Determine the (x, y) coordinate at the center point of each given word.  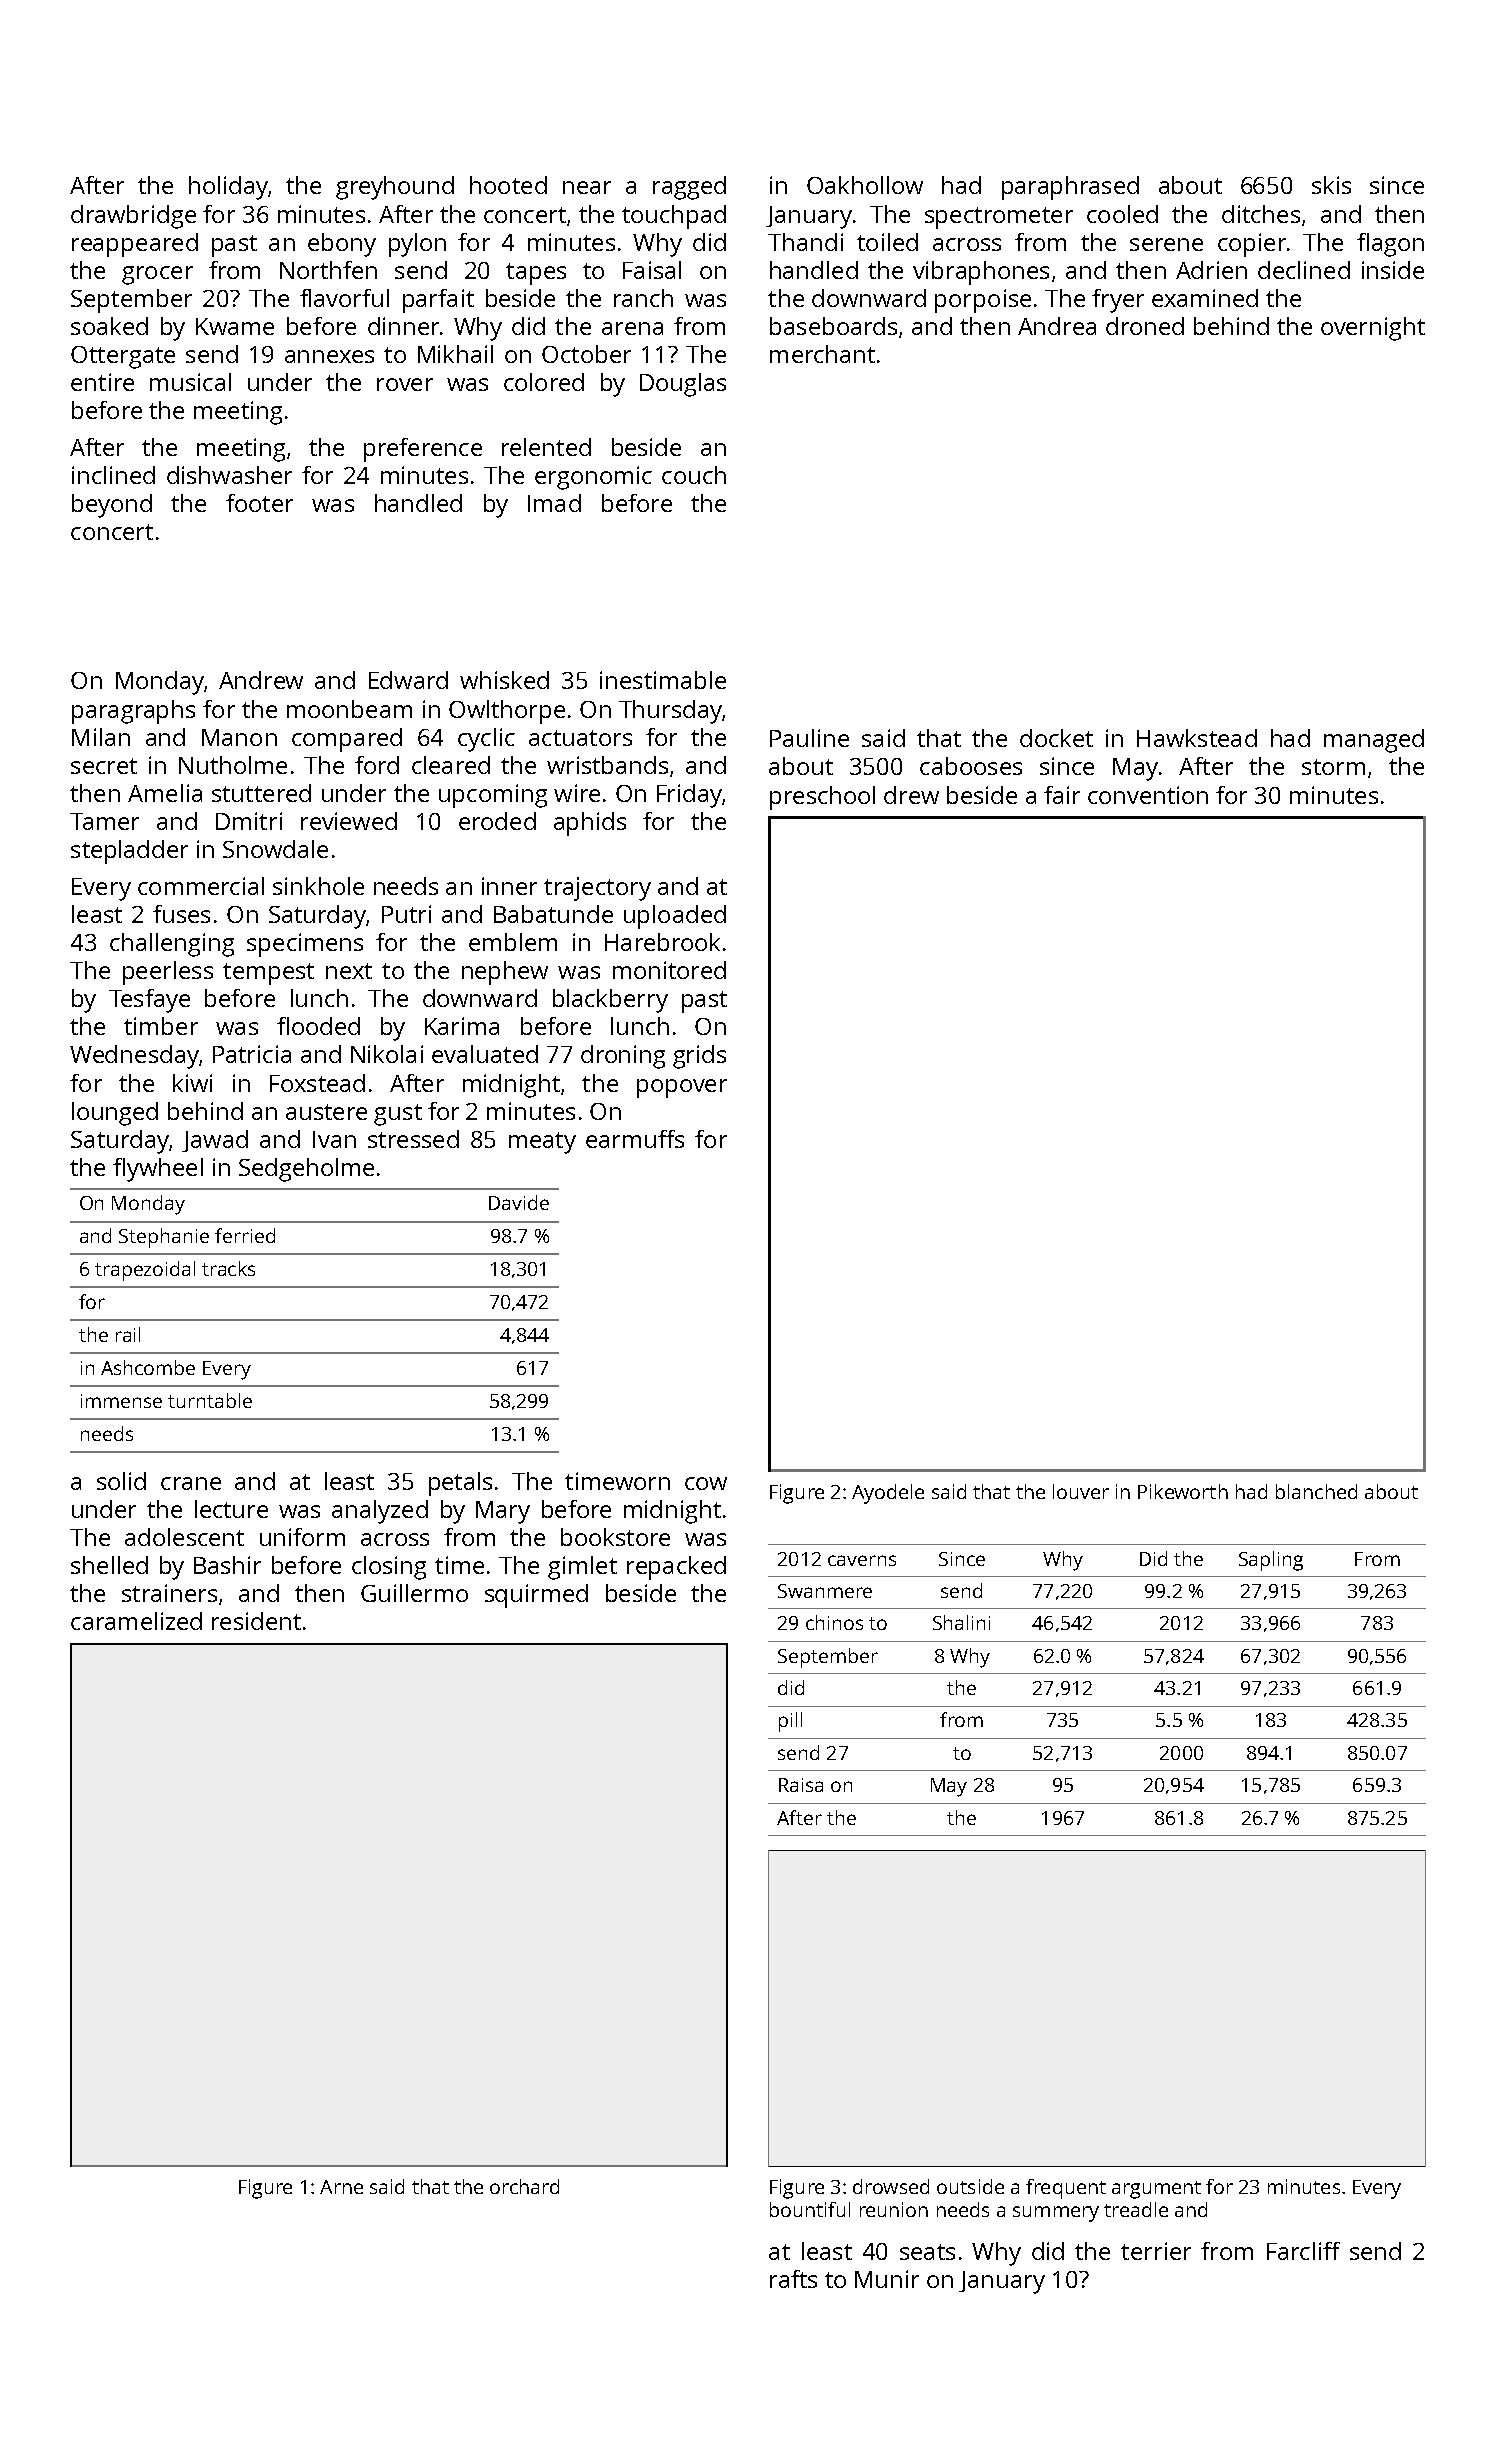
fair (1062, 795)
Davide (519, 1202)
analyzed (380, 1512)
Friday (689, 796)
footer (259, 503)
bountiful (810, 2209)
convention (1148, 795)
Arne (341, 2187)
